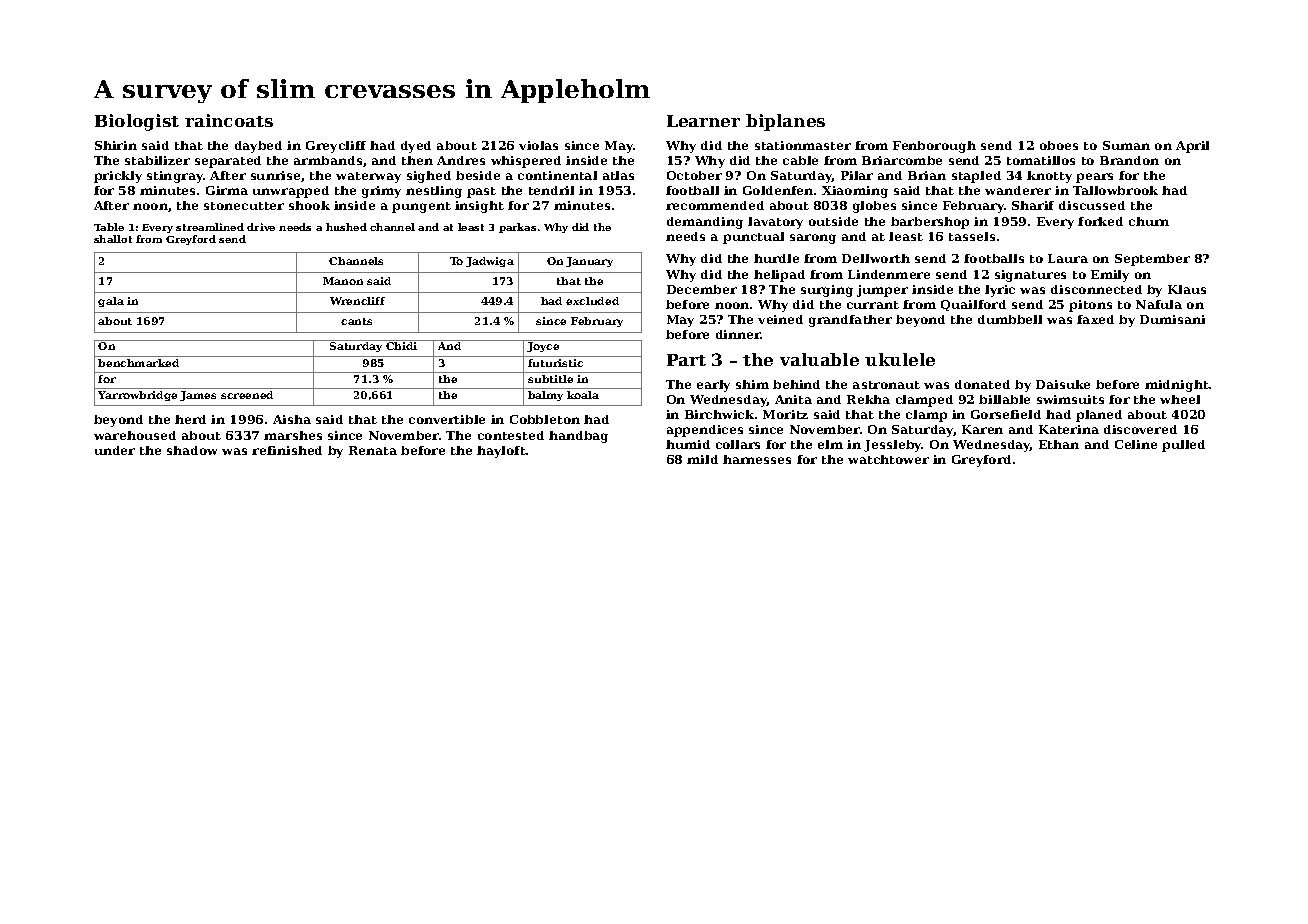 The height and width of the screenshot is (924, 1308). What do you see at coordinates (934, 147) in the screenshot?
I see `Fenborough` at bounding box center [934, 147].
